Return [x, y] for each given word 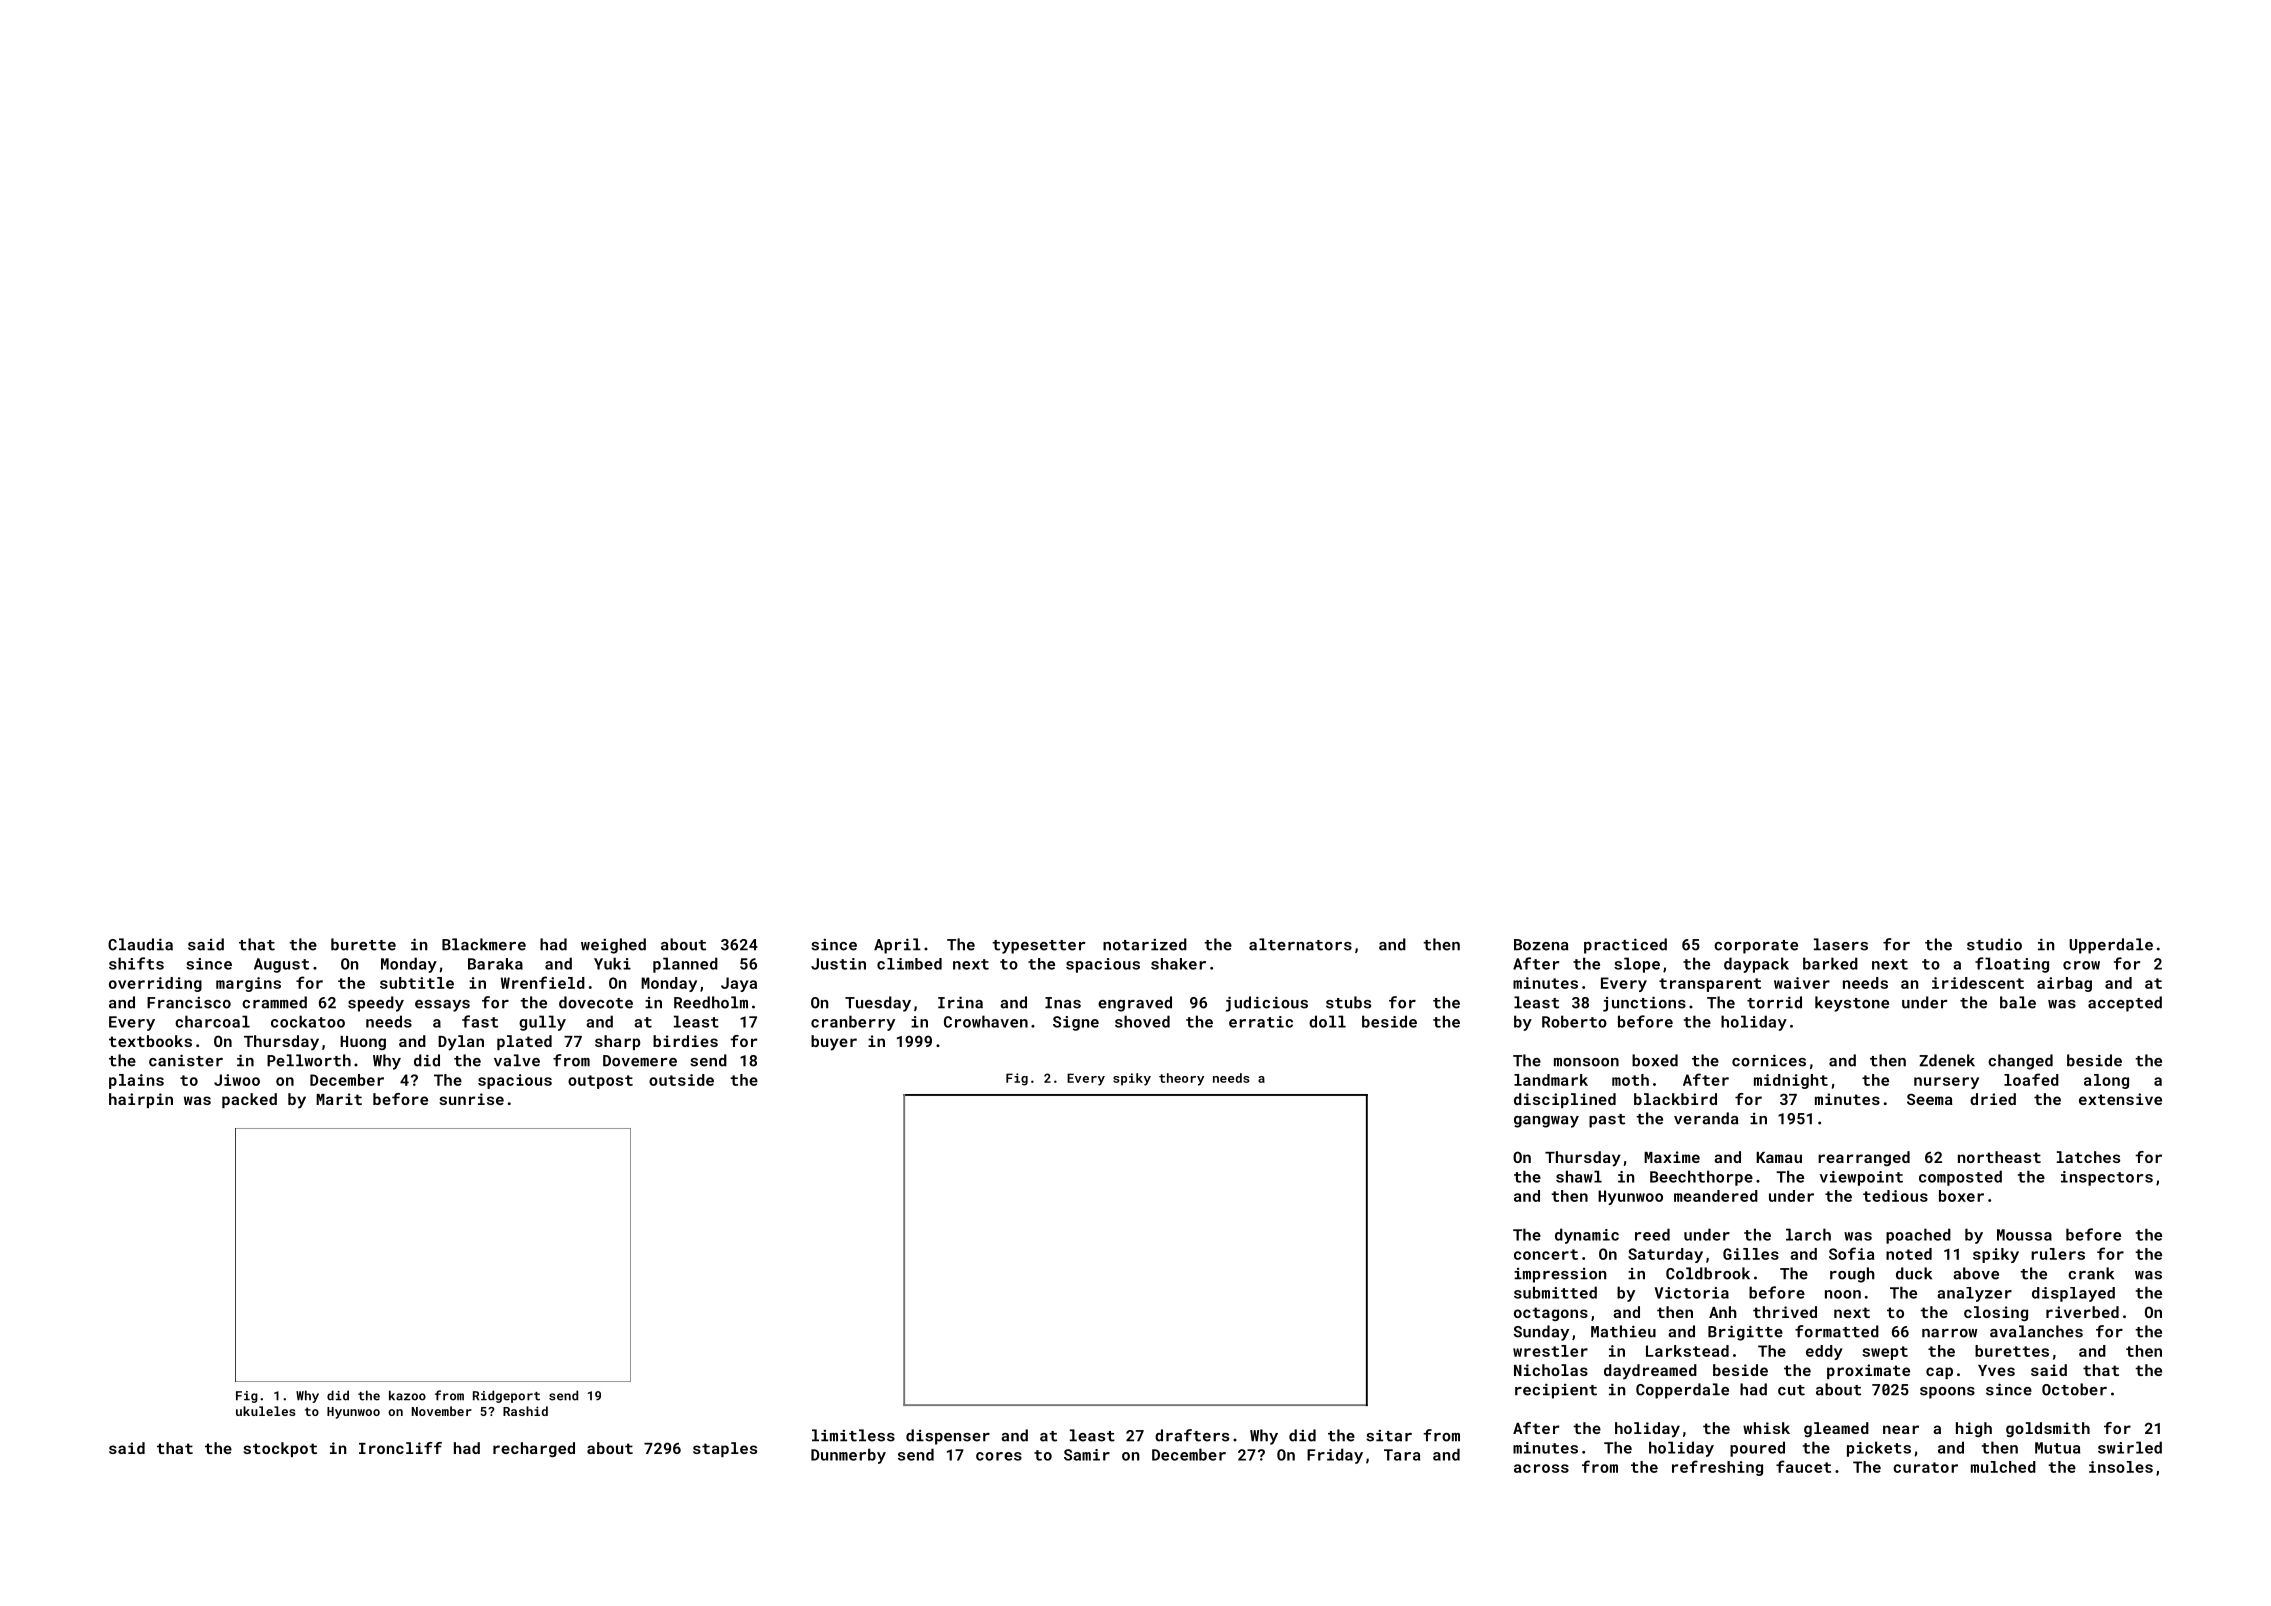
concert [1546, 1254]
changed [2020, 1062]
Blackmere [484, 944]
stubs [1348, 1002]
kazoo [407, 1395]
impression [1560, 1275]
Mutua [2057, 1448]
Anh [1723, 1312]
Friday [1335, 1456]
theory [1181, 1079]
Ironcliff [400, 1448]
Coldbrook [1708, 1273]
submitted [1555, 1292]
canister [186, 1060]
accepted [2125, 1004]
